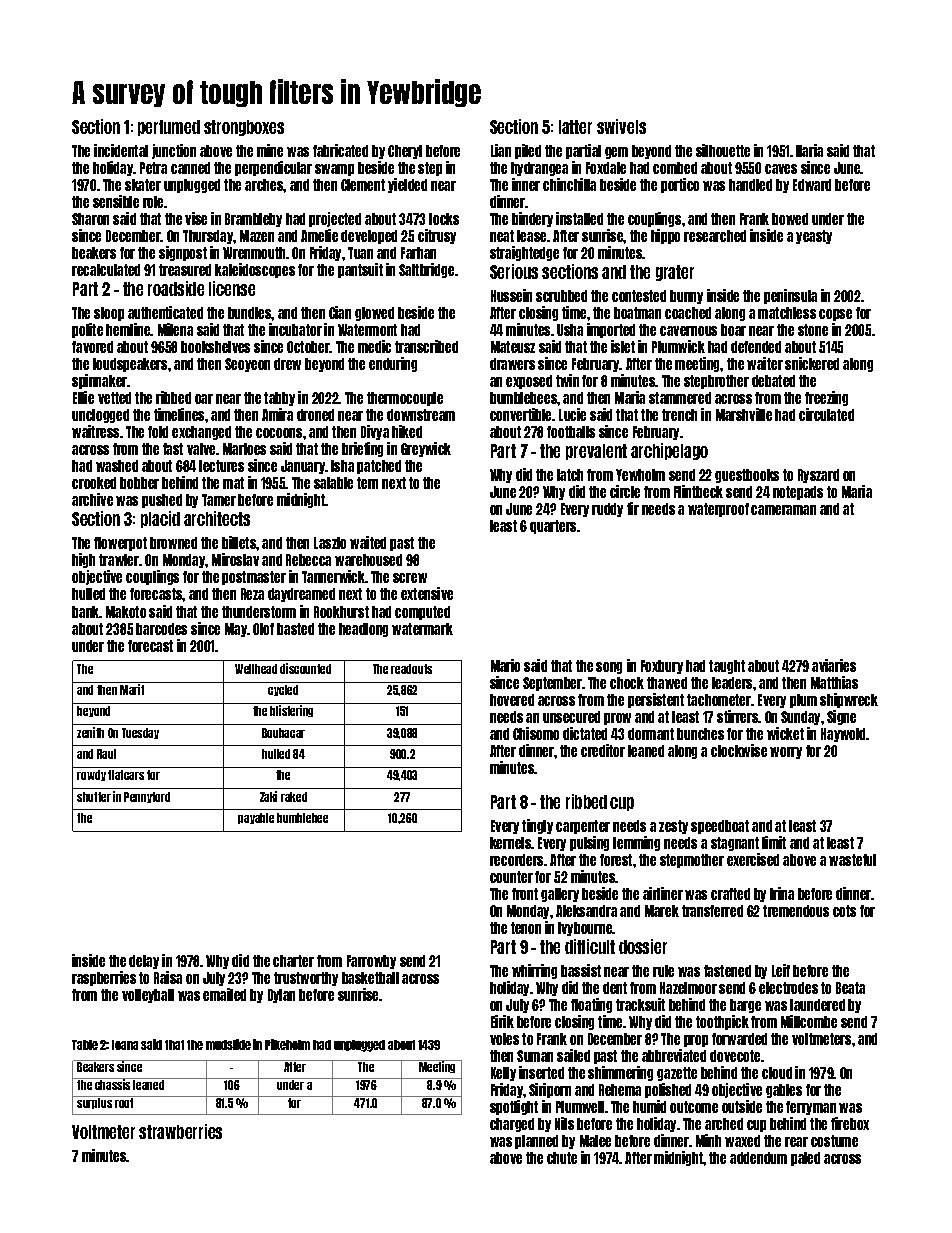 The height and width of the screenshot is (1233, 952). I want to click on worry, so click(786, 753).
